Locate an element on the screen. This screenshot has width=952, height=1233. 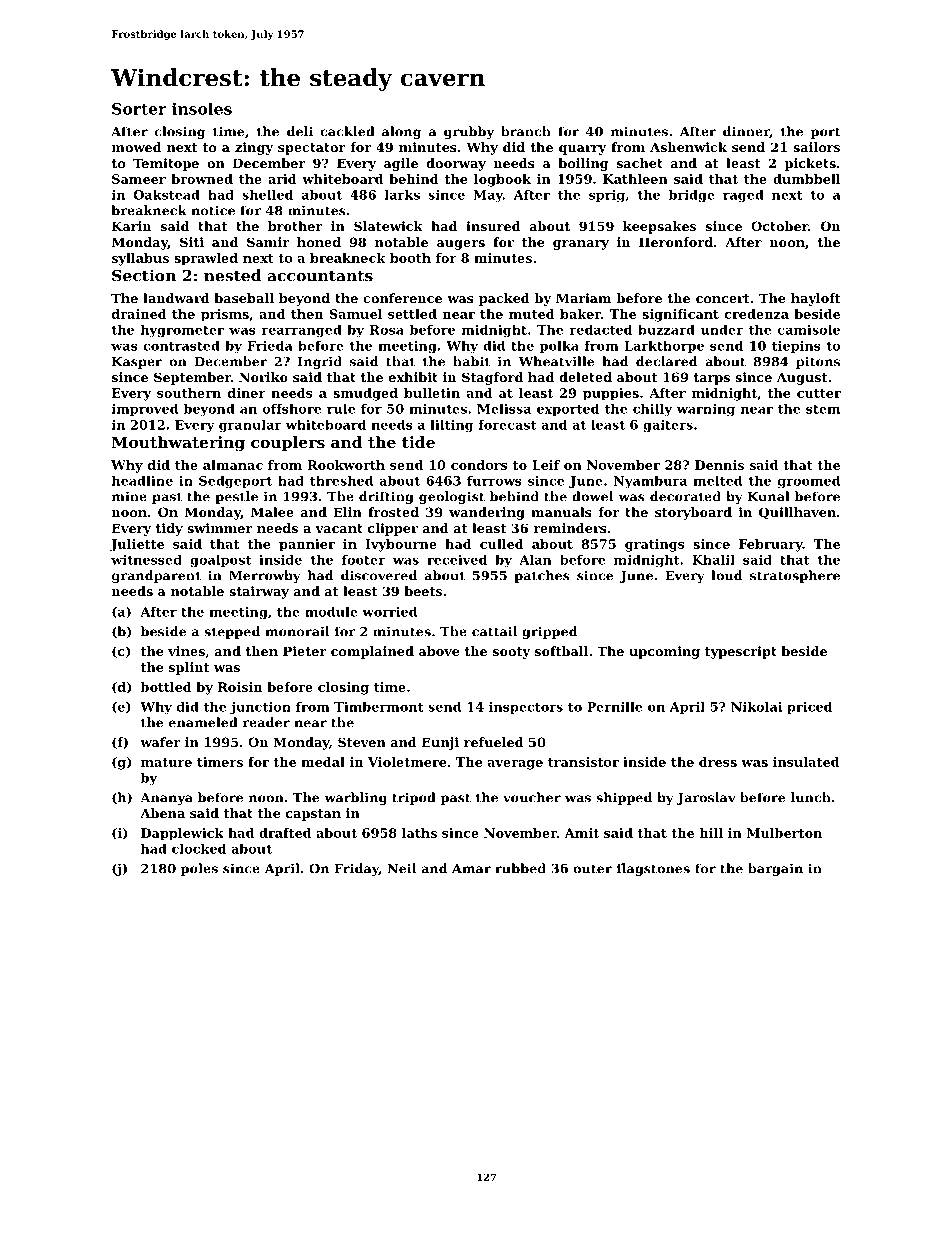
Abena is located at coordinates (162, 813).
